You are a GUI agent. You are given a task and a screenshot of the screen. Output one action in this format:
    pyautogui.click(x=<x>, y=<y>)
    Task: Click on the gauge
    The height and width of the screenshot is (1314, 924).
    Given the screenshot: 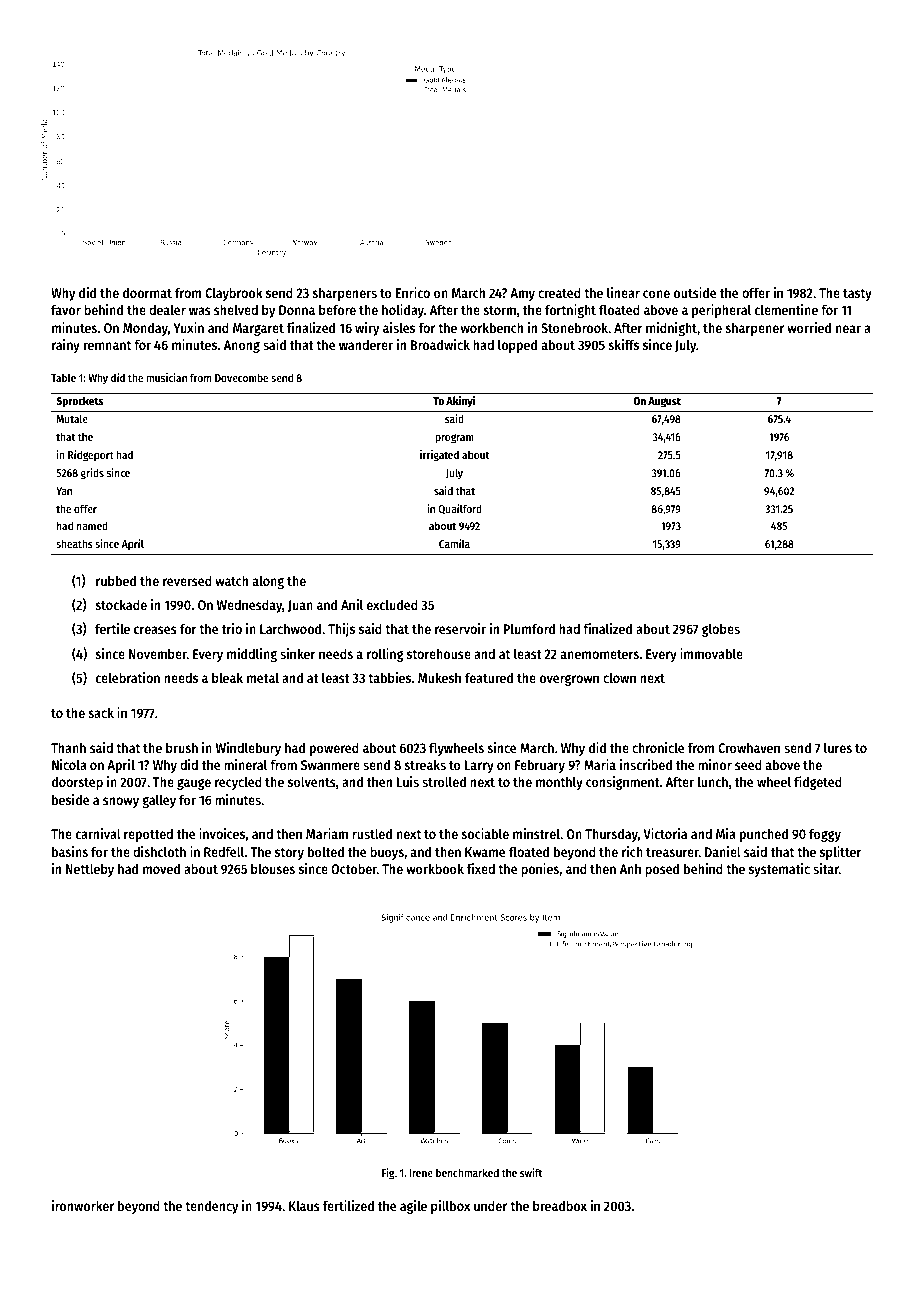 What is the action you would take?
    pyautogui.click(x=194, y=784)
